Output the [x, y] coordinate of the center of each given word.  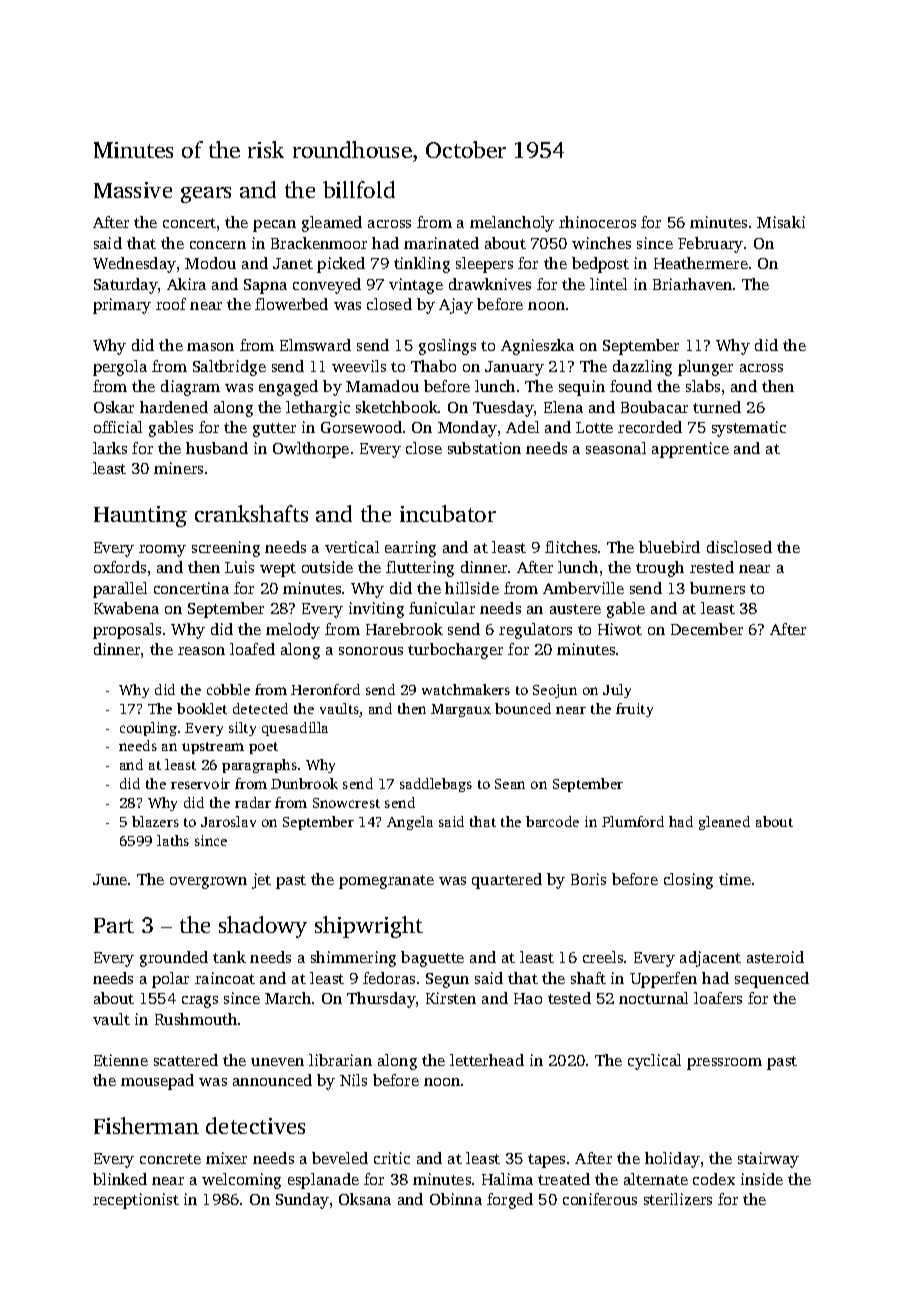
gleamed [332, 224]
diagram [190, 388]
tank [229, 957]
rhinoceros [597, 222]
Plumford [633, 821]
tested [569, 998]
